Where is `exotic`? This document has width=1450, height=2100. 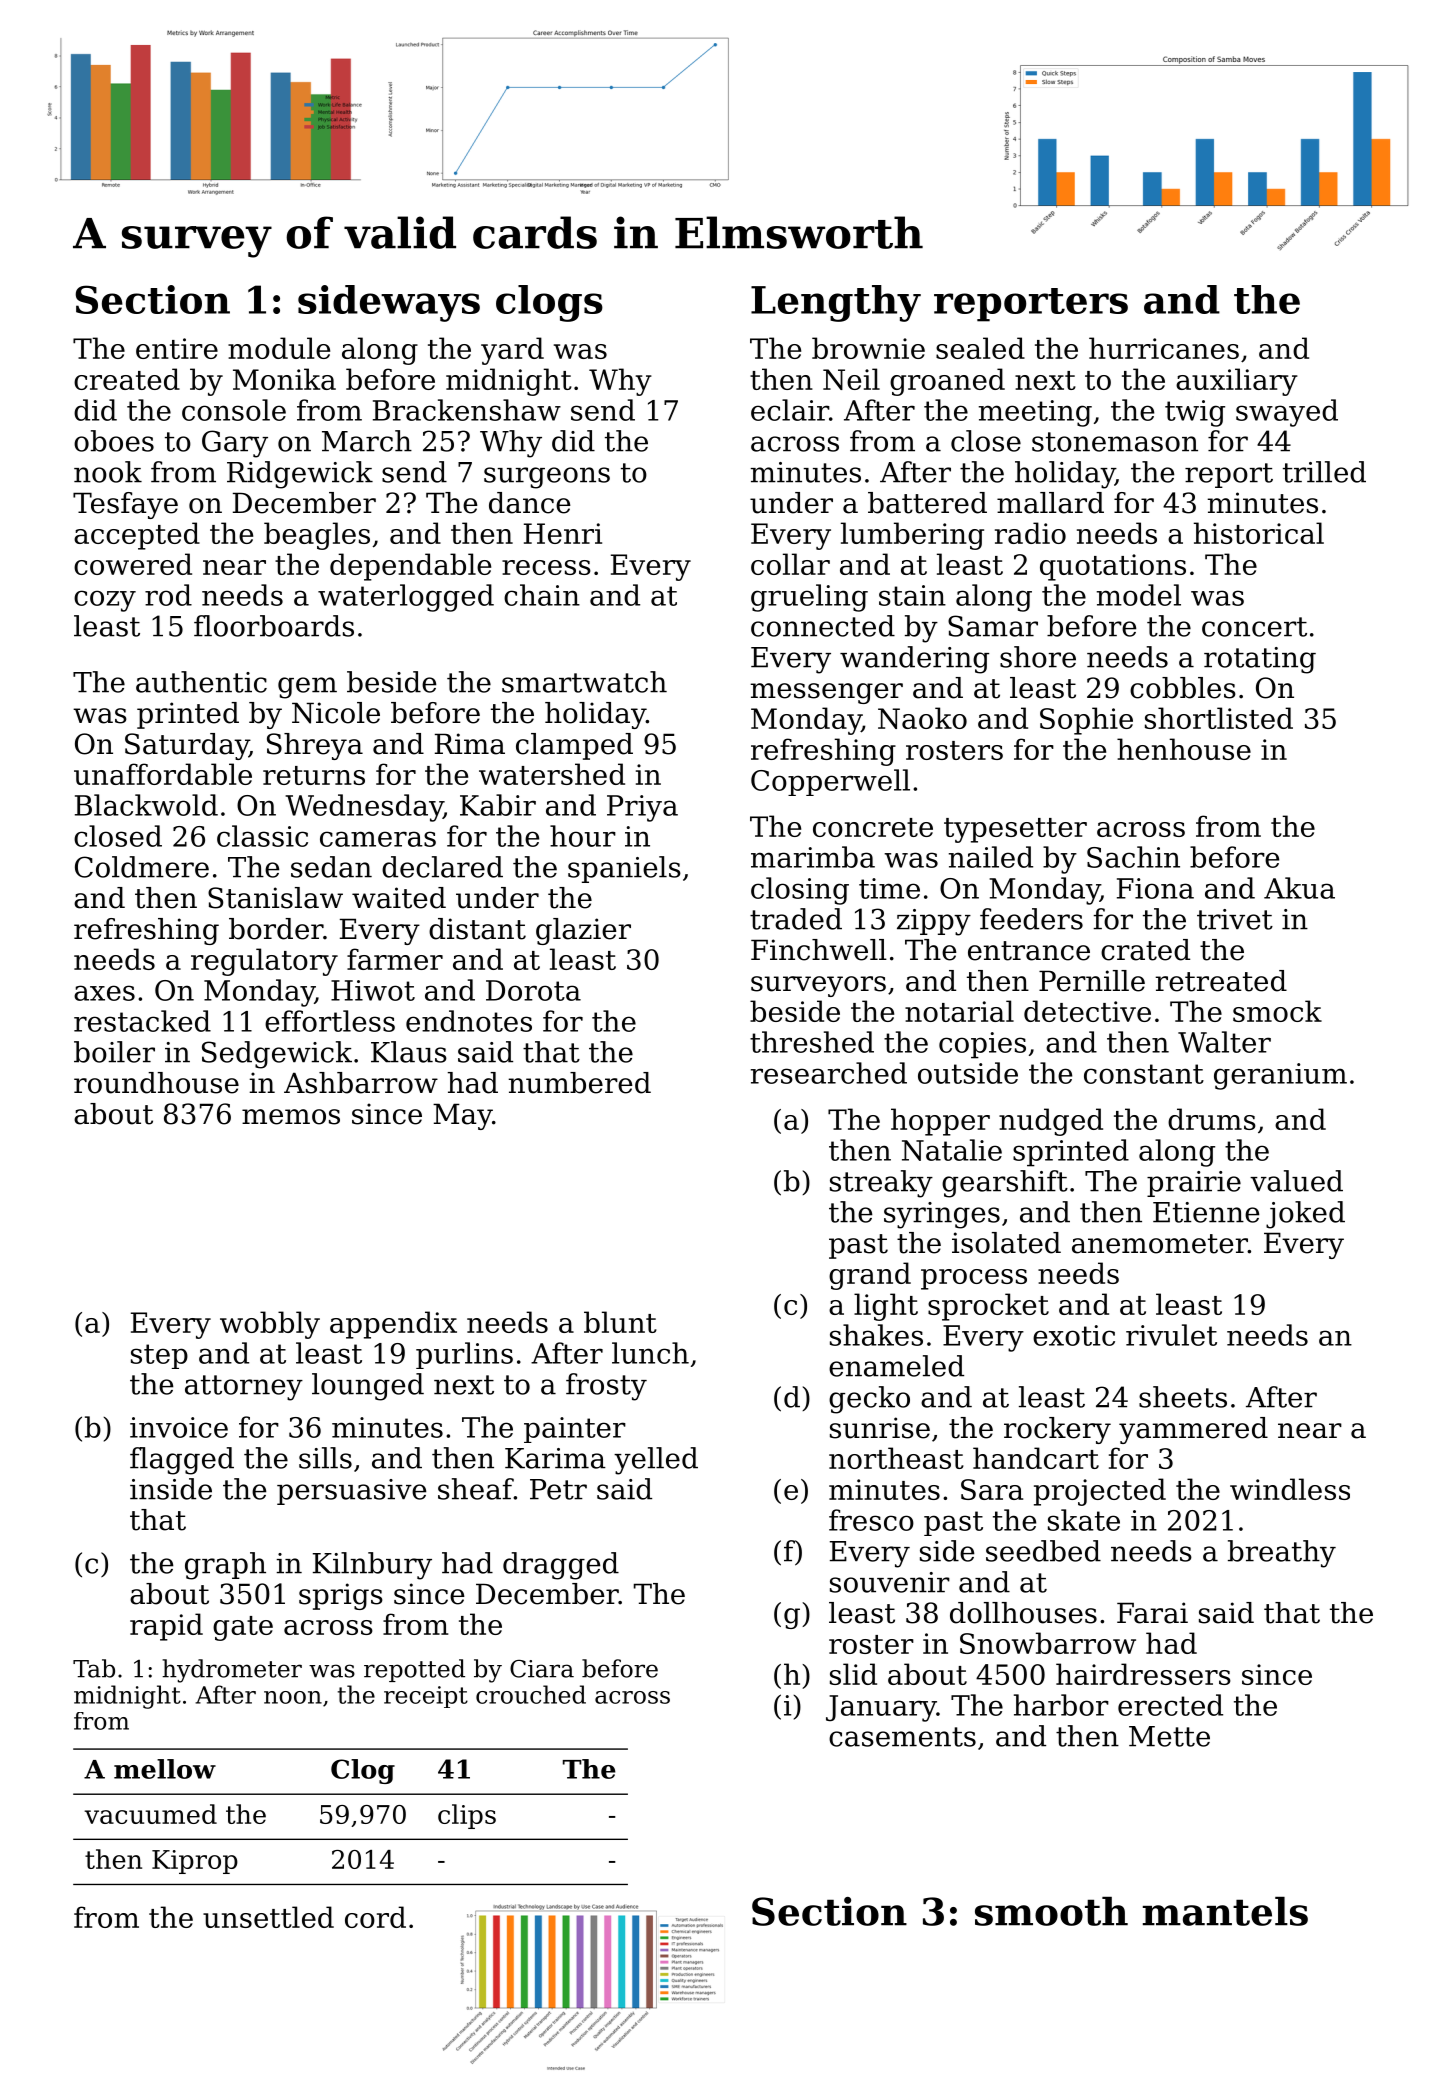
exotic is located at coordinates (1074, 1335).
